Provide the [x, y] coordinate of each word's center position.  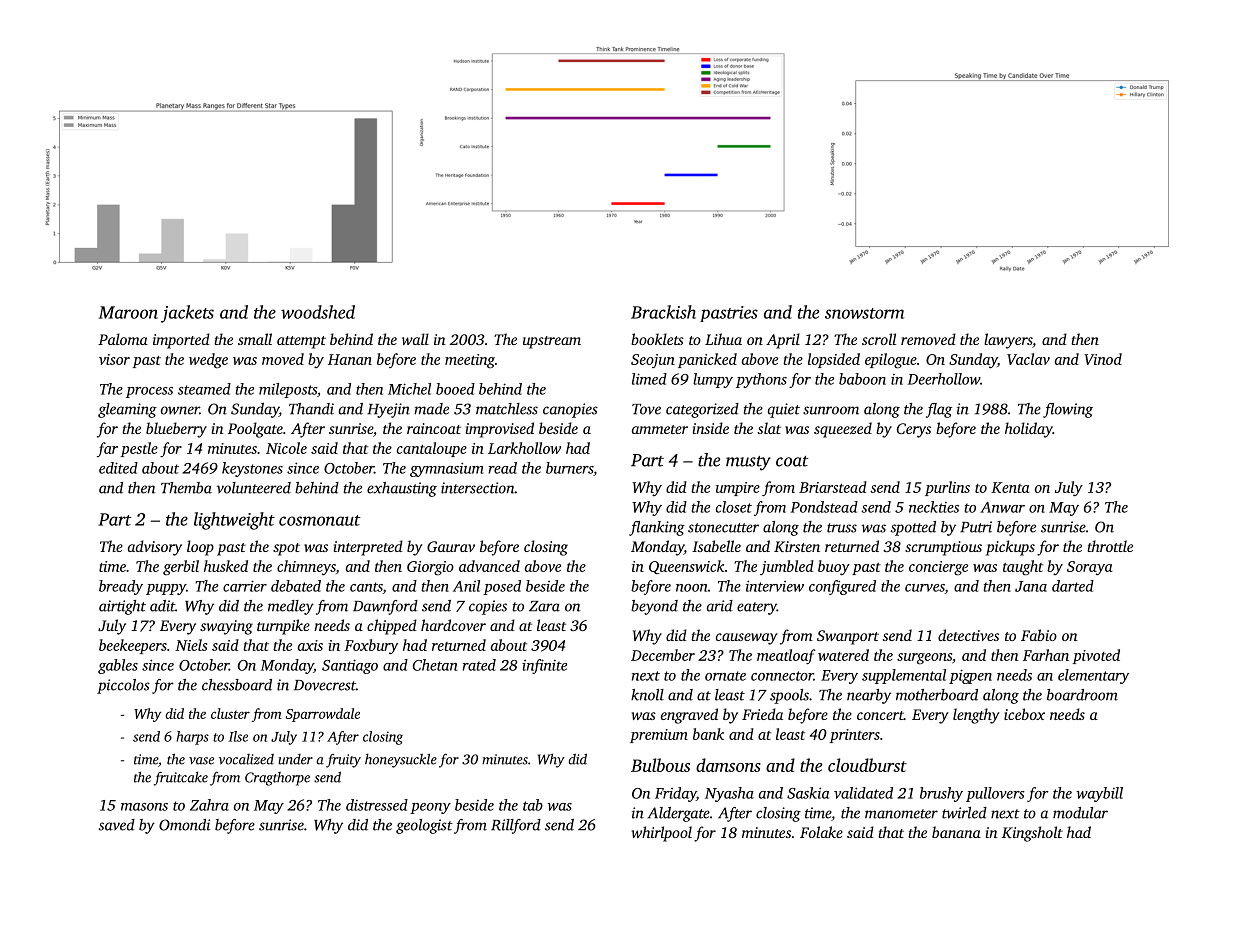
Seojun [653, 361]
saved [117, 825]
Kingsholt [1032, 834]
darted [1073, 586]
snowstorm [864, 313]
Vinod [1103, 359]
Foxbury [371, 647]
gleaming [127, 410]
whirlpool [662, 834]
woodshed [318, 312]
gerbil [181, 568]
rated [479, 665]
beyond [654, 607]
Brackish [663, 312]
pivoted [1096, 656]
